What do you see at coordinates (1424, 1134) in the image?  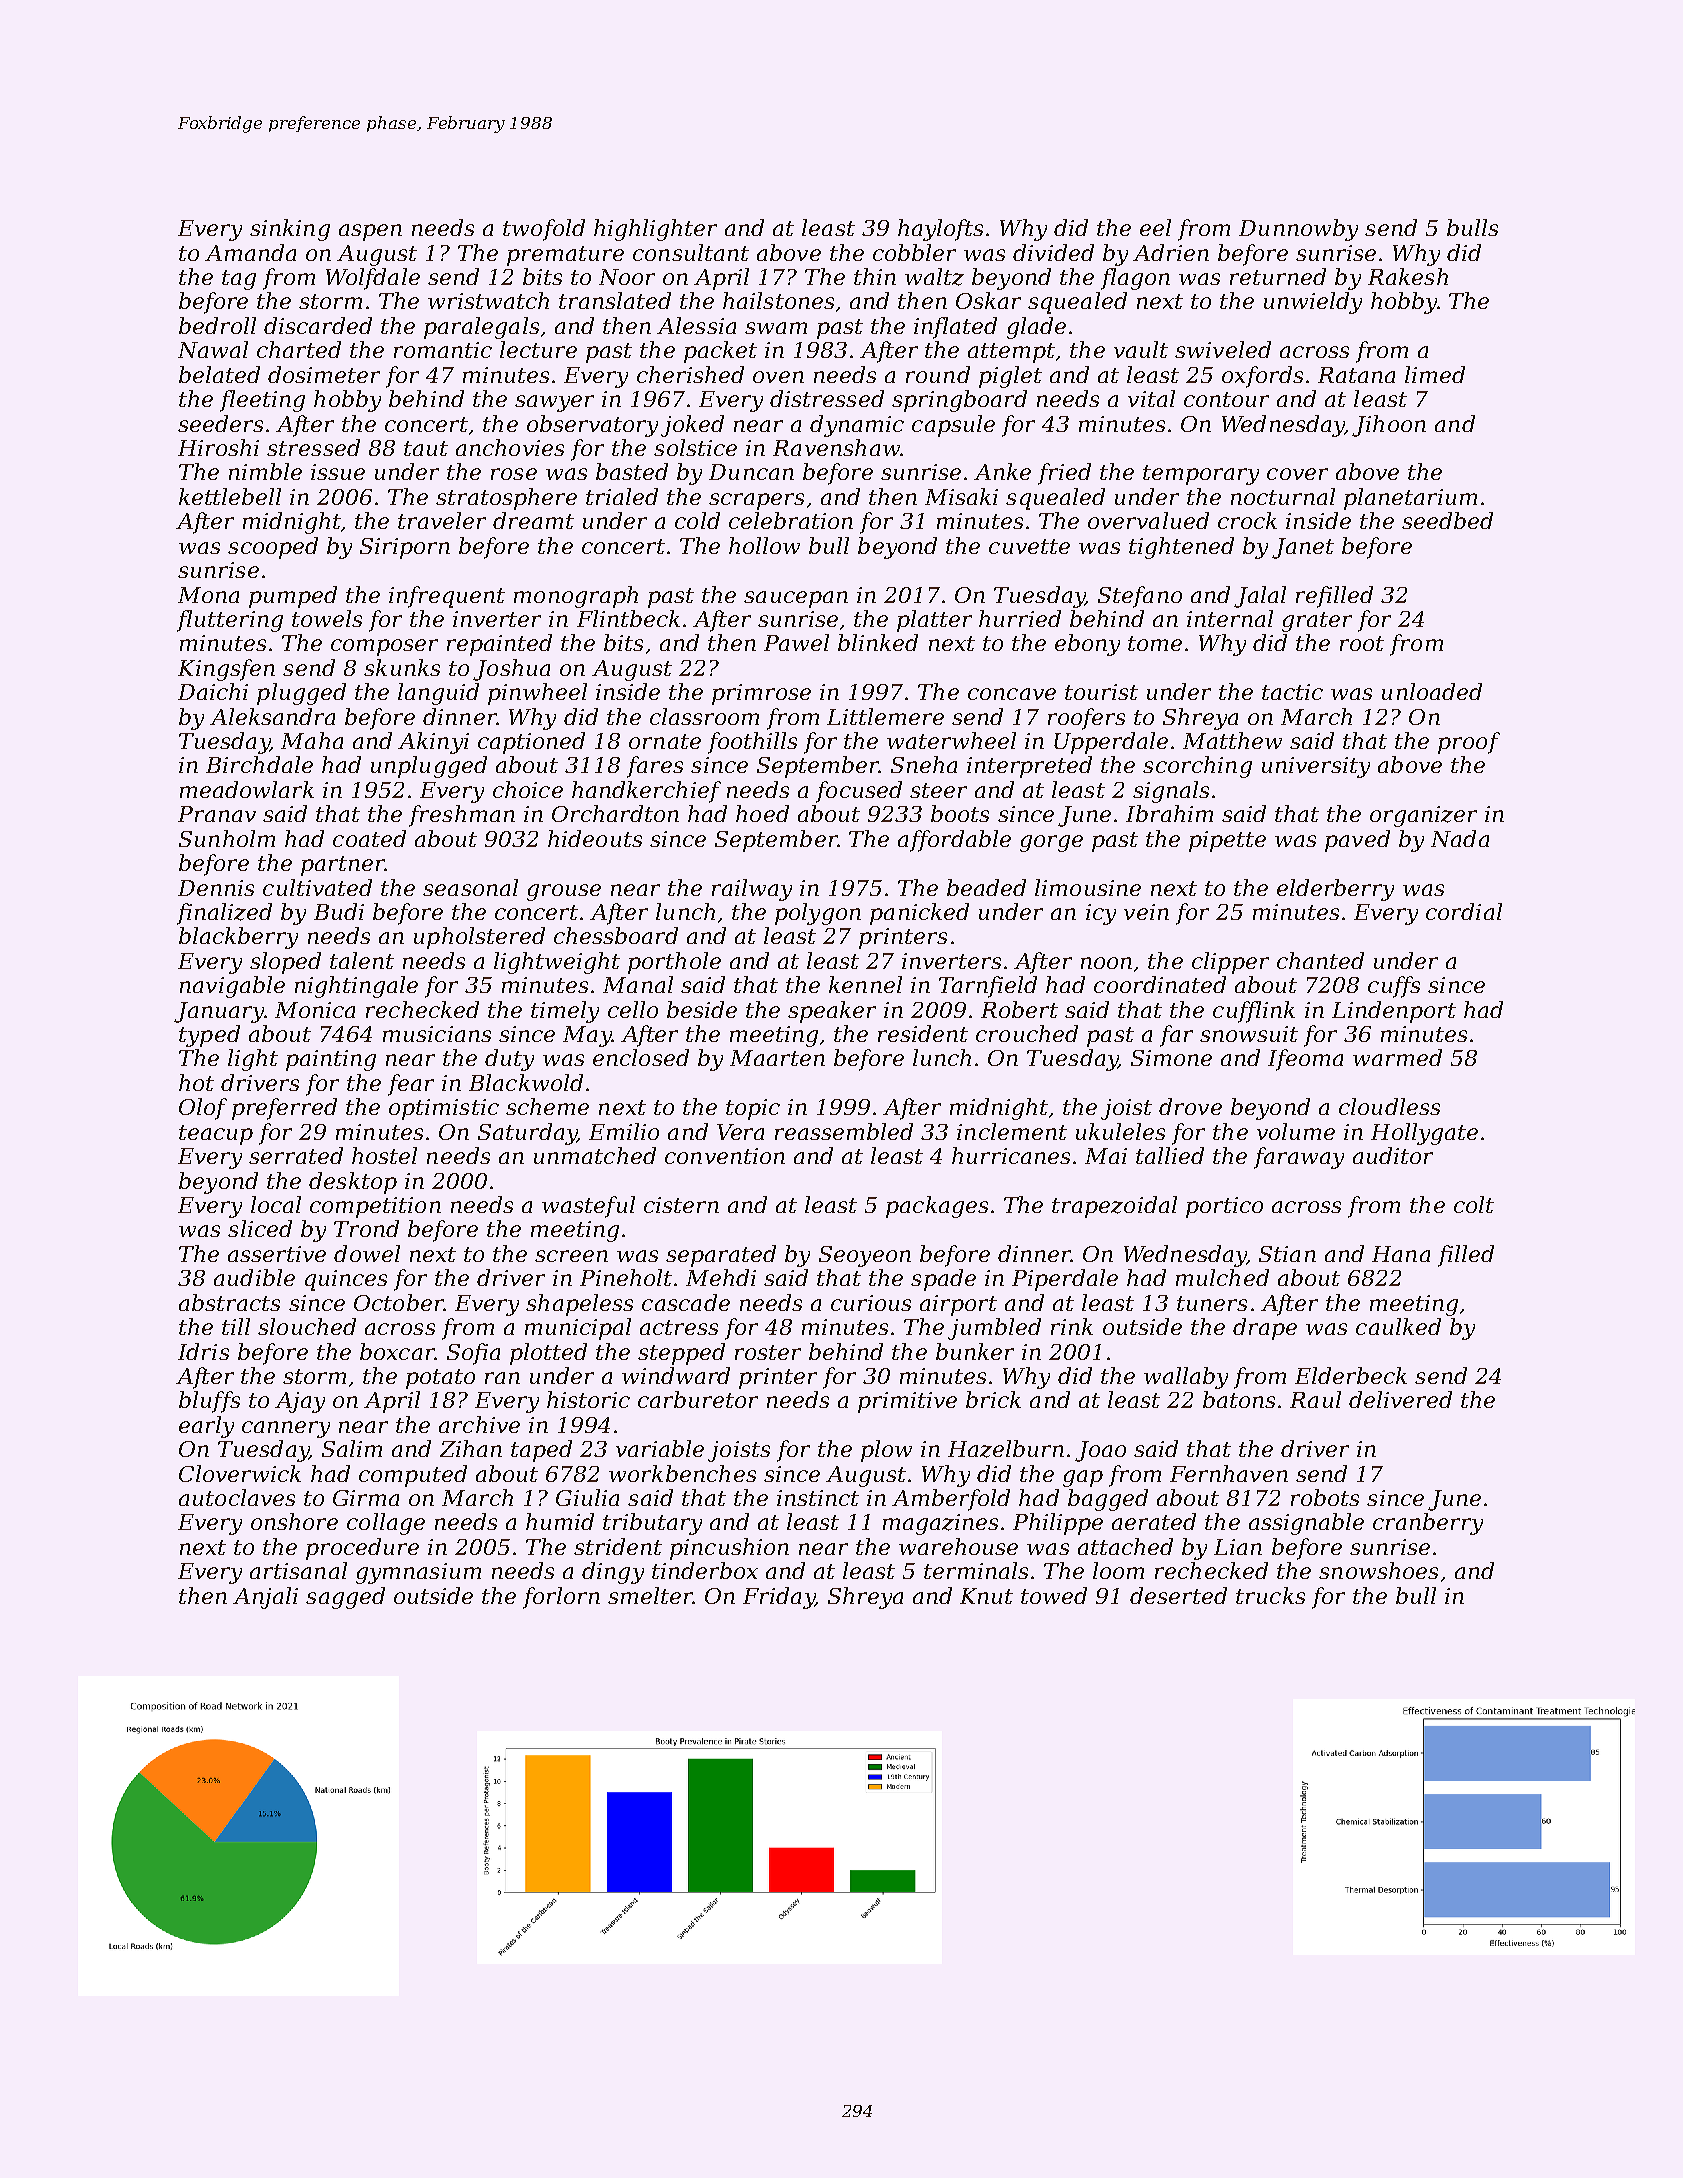 I see `Hollygate` at bounding box center [1424, 1134].
